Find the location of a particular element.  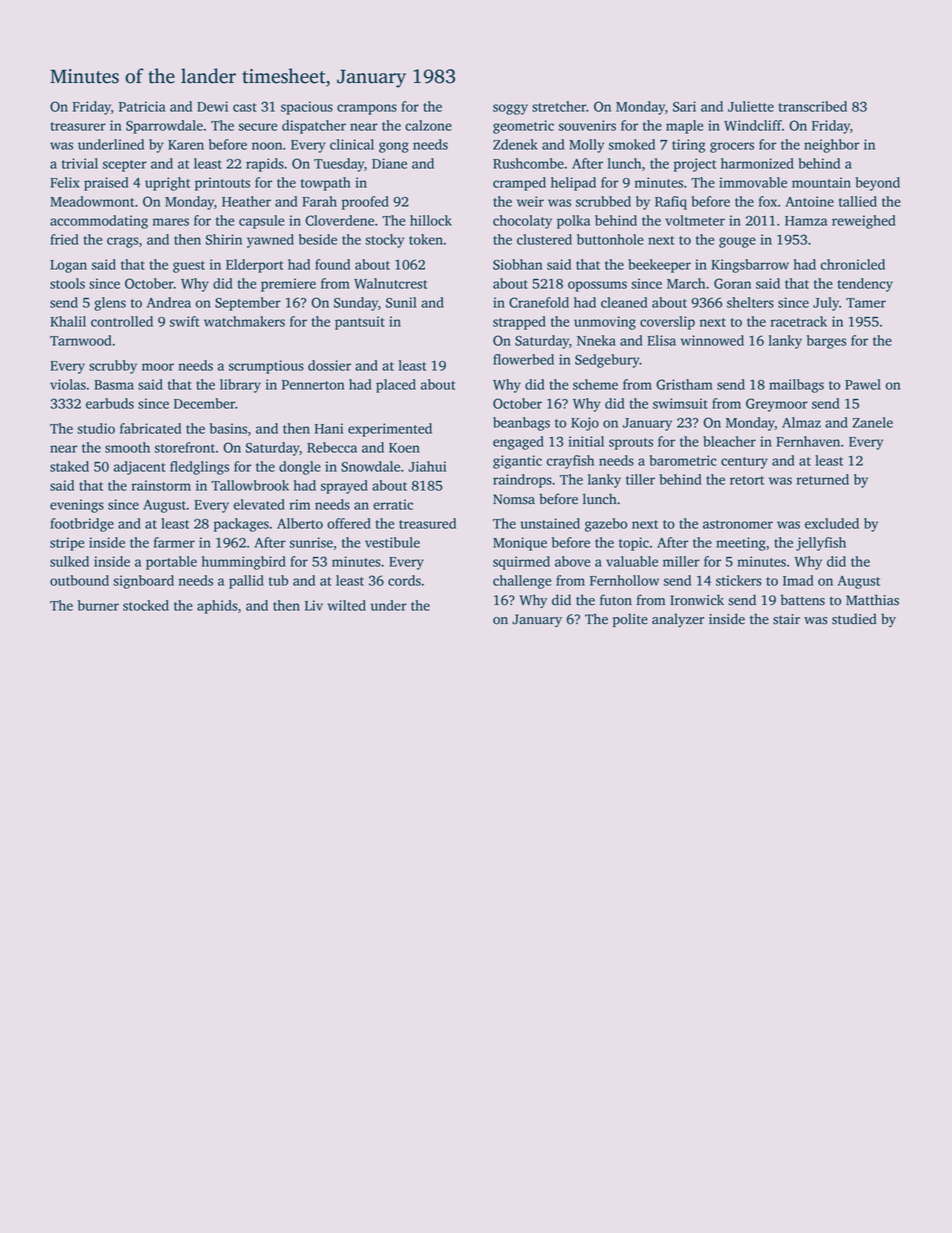

gong is located at coordinates (394, 147).
